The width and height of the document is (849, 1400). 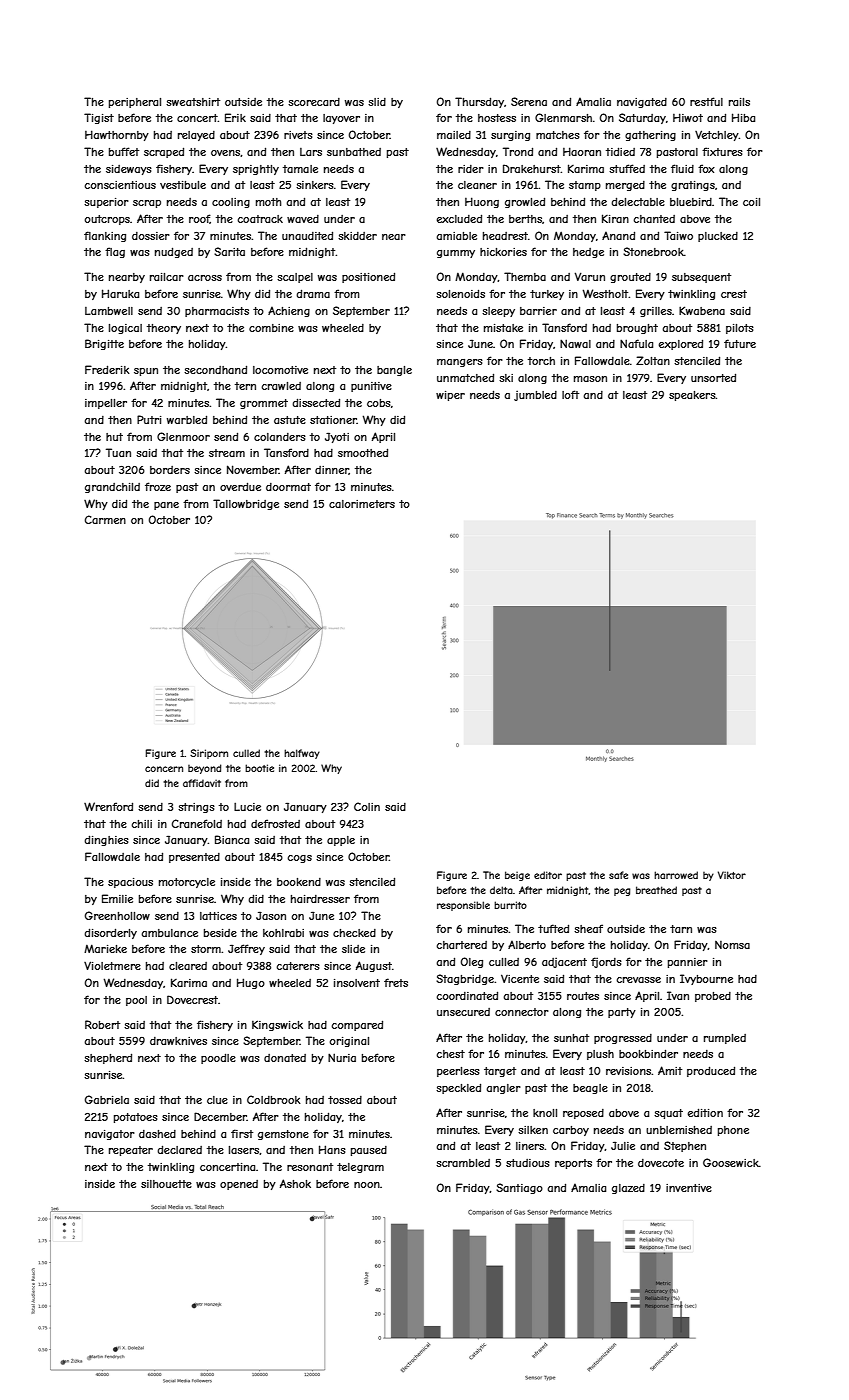 What do you see at coordinates (450, 1054) in the document?
I see `chest` at bounding box center [450, 1054].
